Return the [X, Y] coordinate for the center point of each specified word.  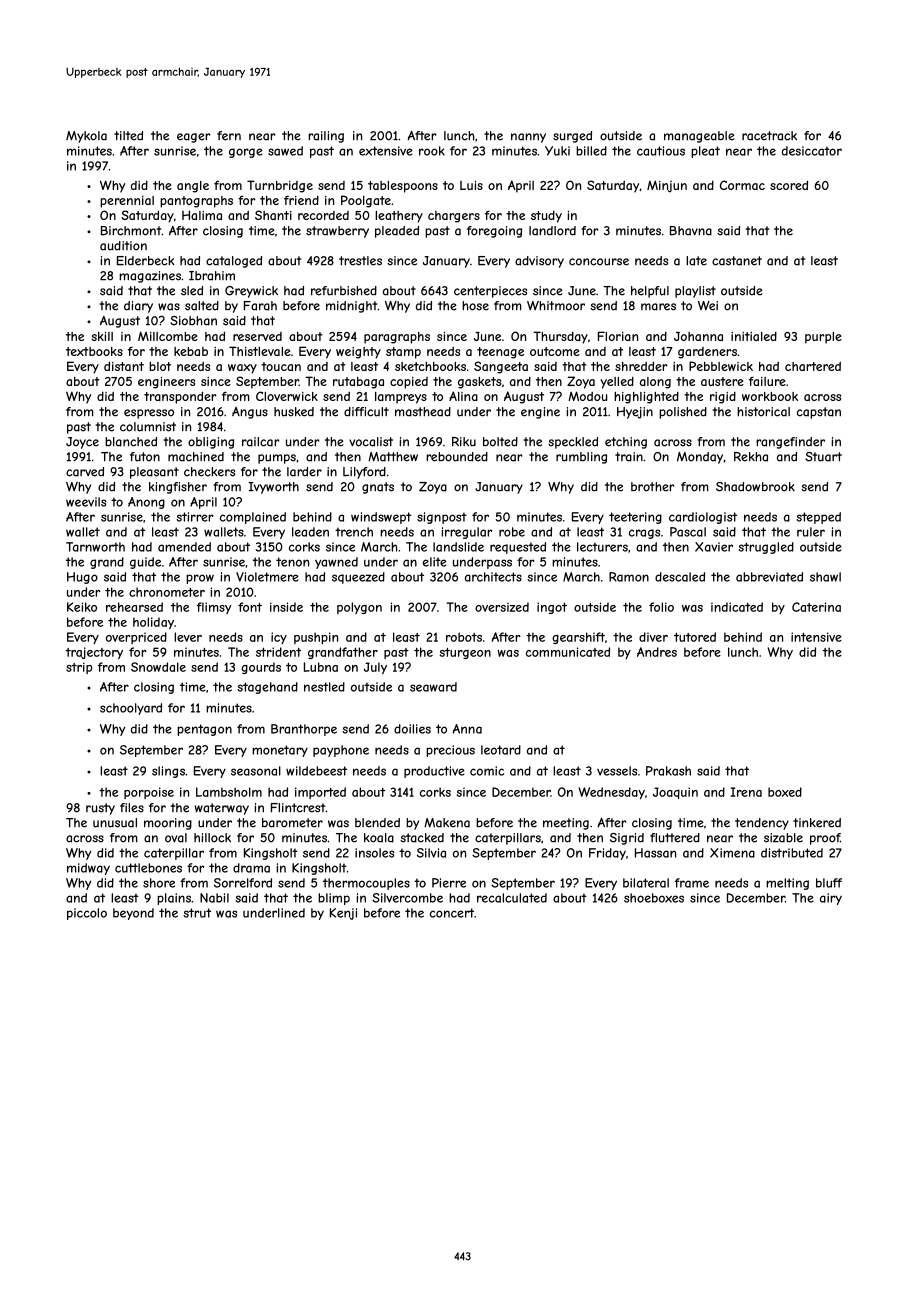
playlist [695, 292]
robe [512, 532]
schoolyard [131, 709]
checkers [209, 472]
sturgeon [465, 653]
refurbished [344, 291]
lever [188, 637]
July [375, 668]
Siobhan [193, 321]
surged [572, 137]
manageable [699, 137]
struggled [766, 548]
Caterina [816, 607]
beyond [133, 914]
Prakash [668, 771]
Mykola [86, 137]
